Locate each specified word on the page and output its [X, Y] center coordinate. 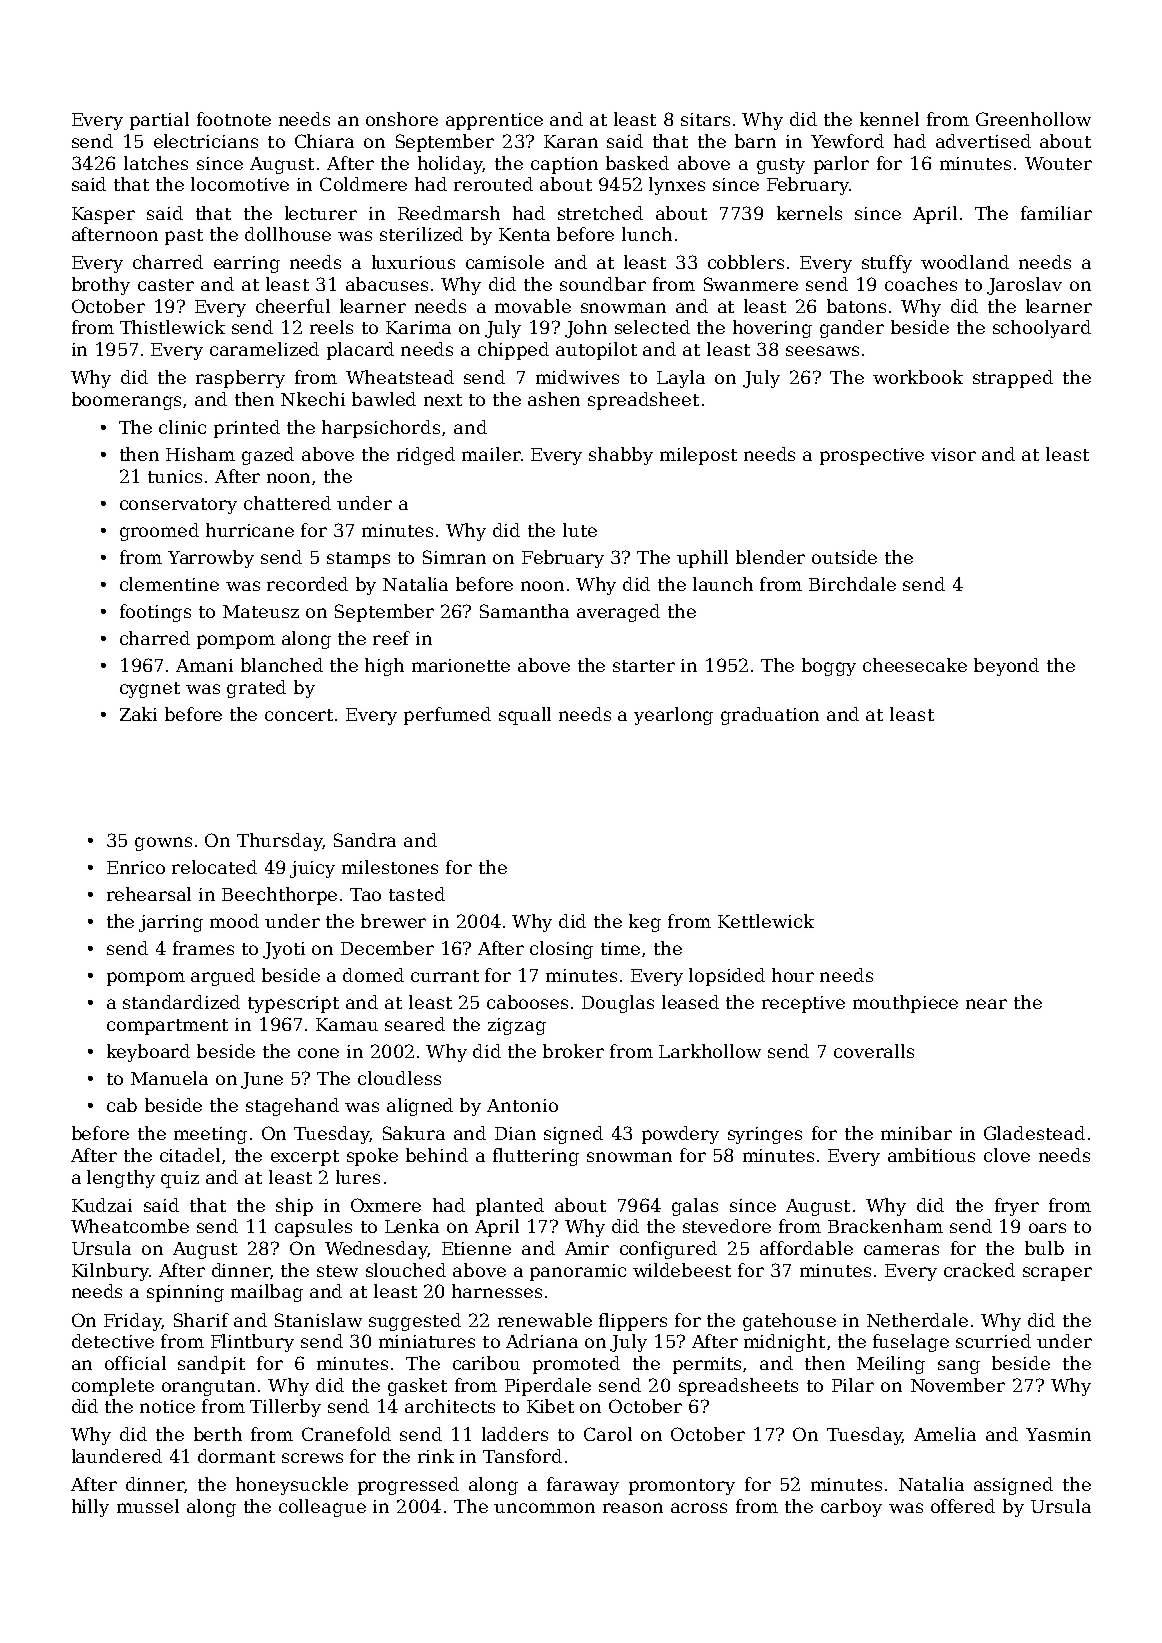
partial [159, 121]
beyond [1006, 667]
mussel [148, 1506]
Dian [515, 1133]
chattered [287, 503]
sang [959, 1367]
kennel [889, 119]
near [986, 1004]
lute [580, 530]
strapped [1013, 379]
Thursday [279, 842]
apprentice [494, 121]
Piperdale [548, 1387]
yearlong [673, 716]
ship [294, 1207]
